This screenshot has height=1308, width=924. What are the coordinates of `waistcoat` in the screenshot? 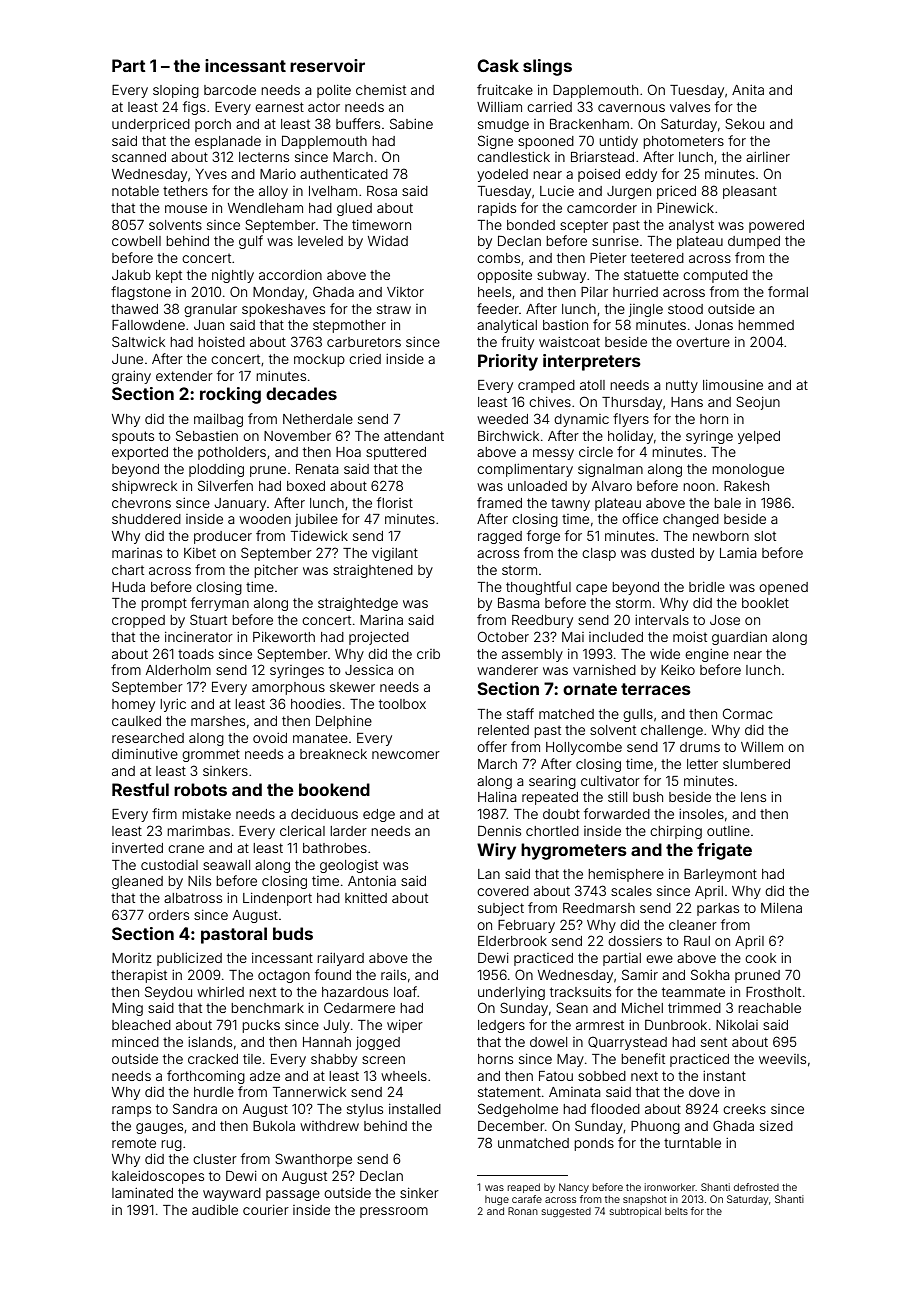 It's located at (569, 342).
